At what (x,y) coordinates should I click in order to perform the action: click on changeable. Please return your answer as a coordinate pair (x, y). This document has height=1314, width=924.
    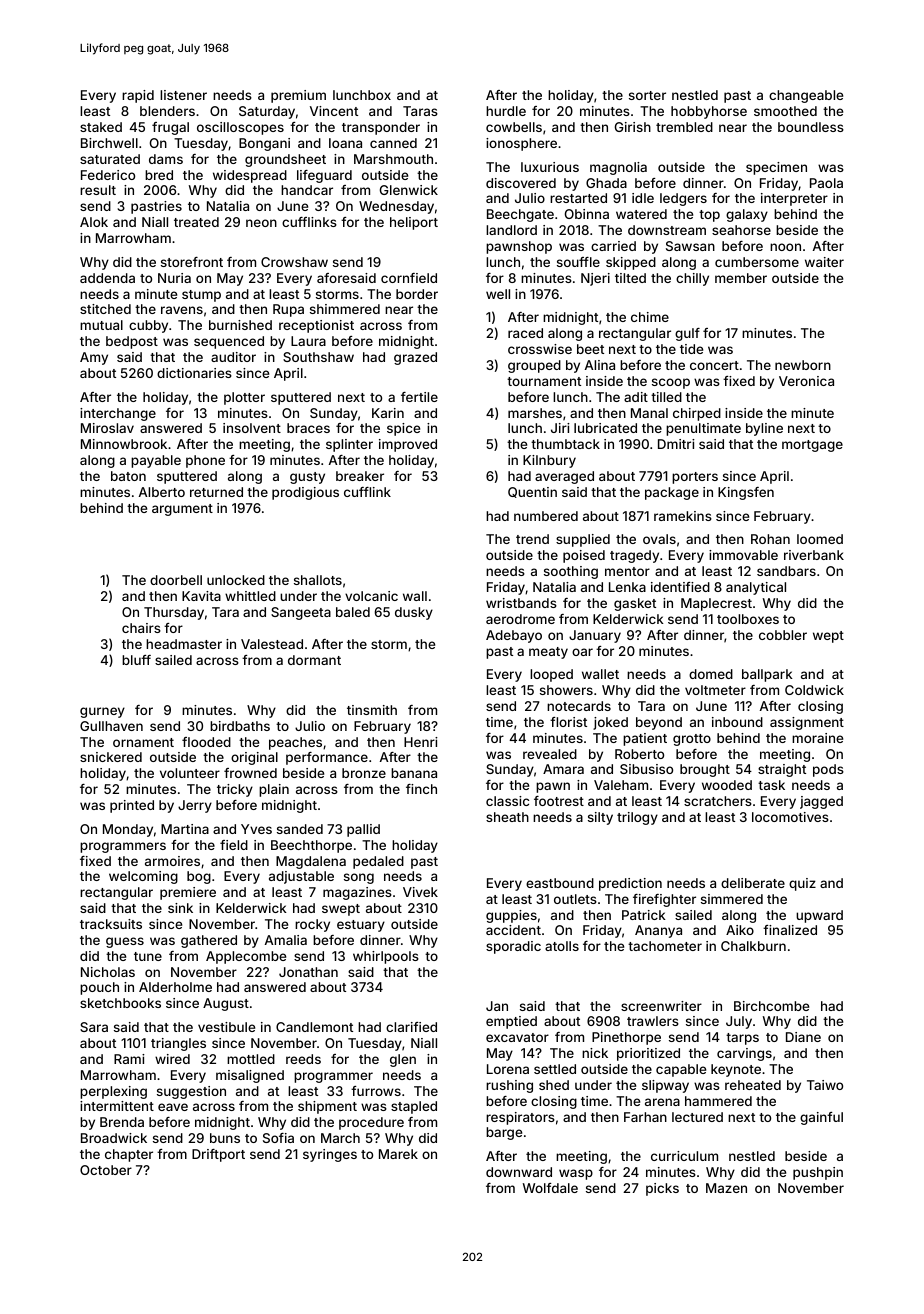
    Looking at the image, I should click on (806, 96).
